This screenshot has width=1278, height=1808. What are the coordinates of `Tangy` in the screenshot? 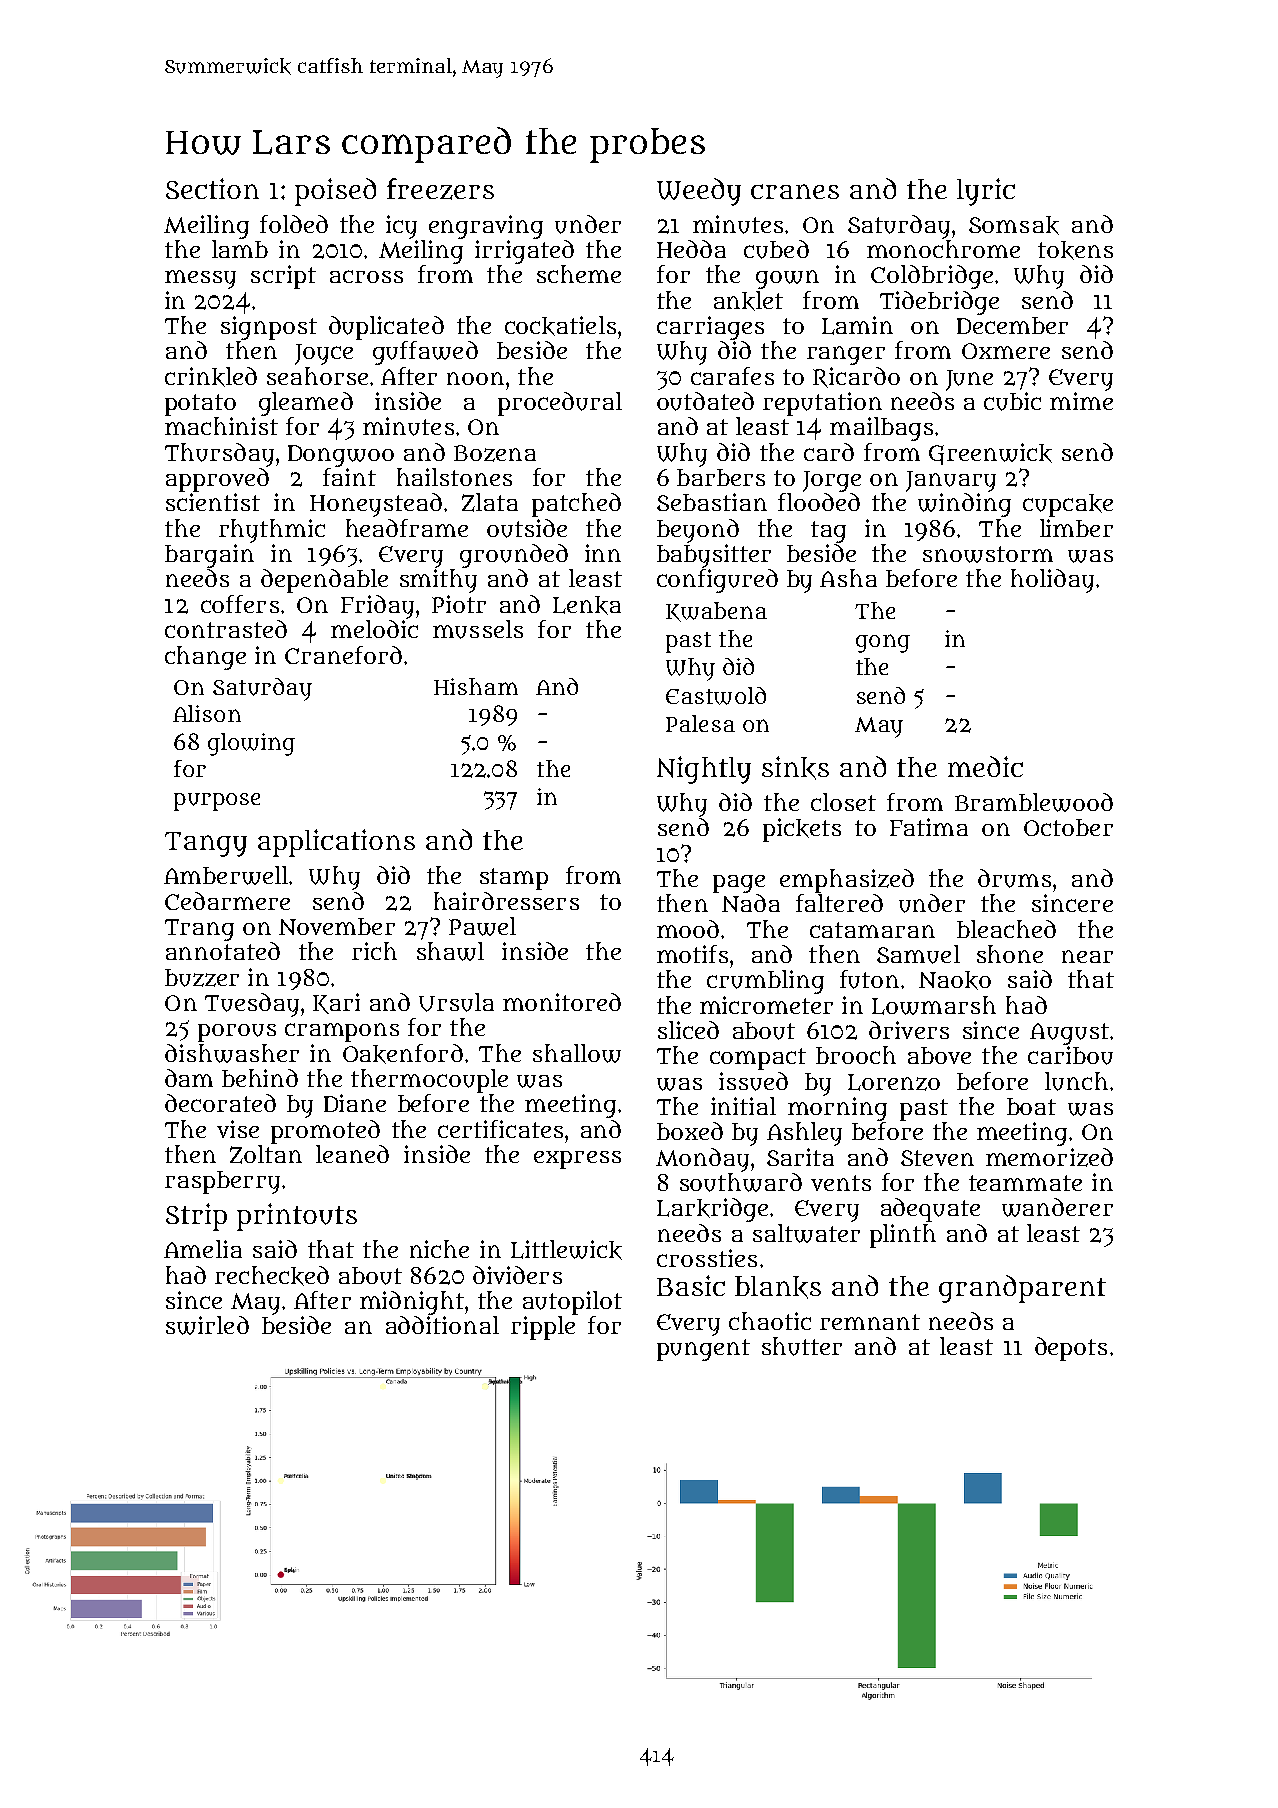 It's located at (206, 844).
